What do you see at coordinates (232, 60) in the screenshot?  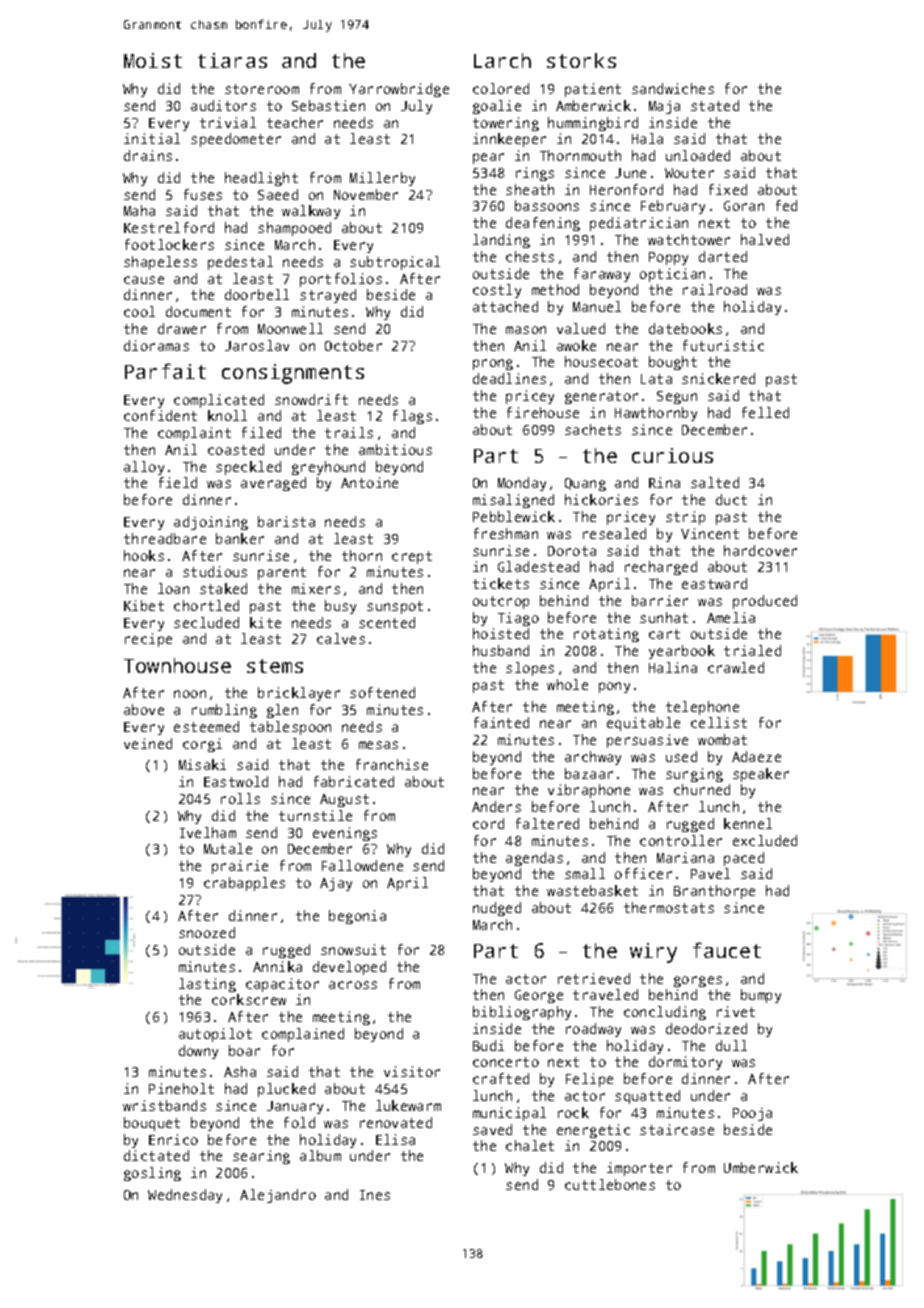 I see `tiaras` at bounding box center [232, 60].
